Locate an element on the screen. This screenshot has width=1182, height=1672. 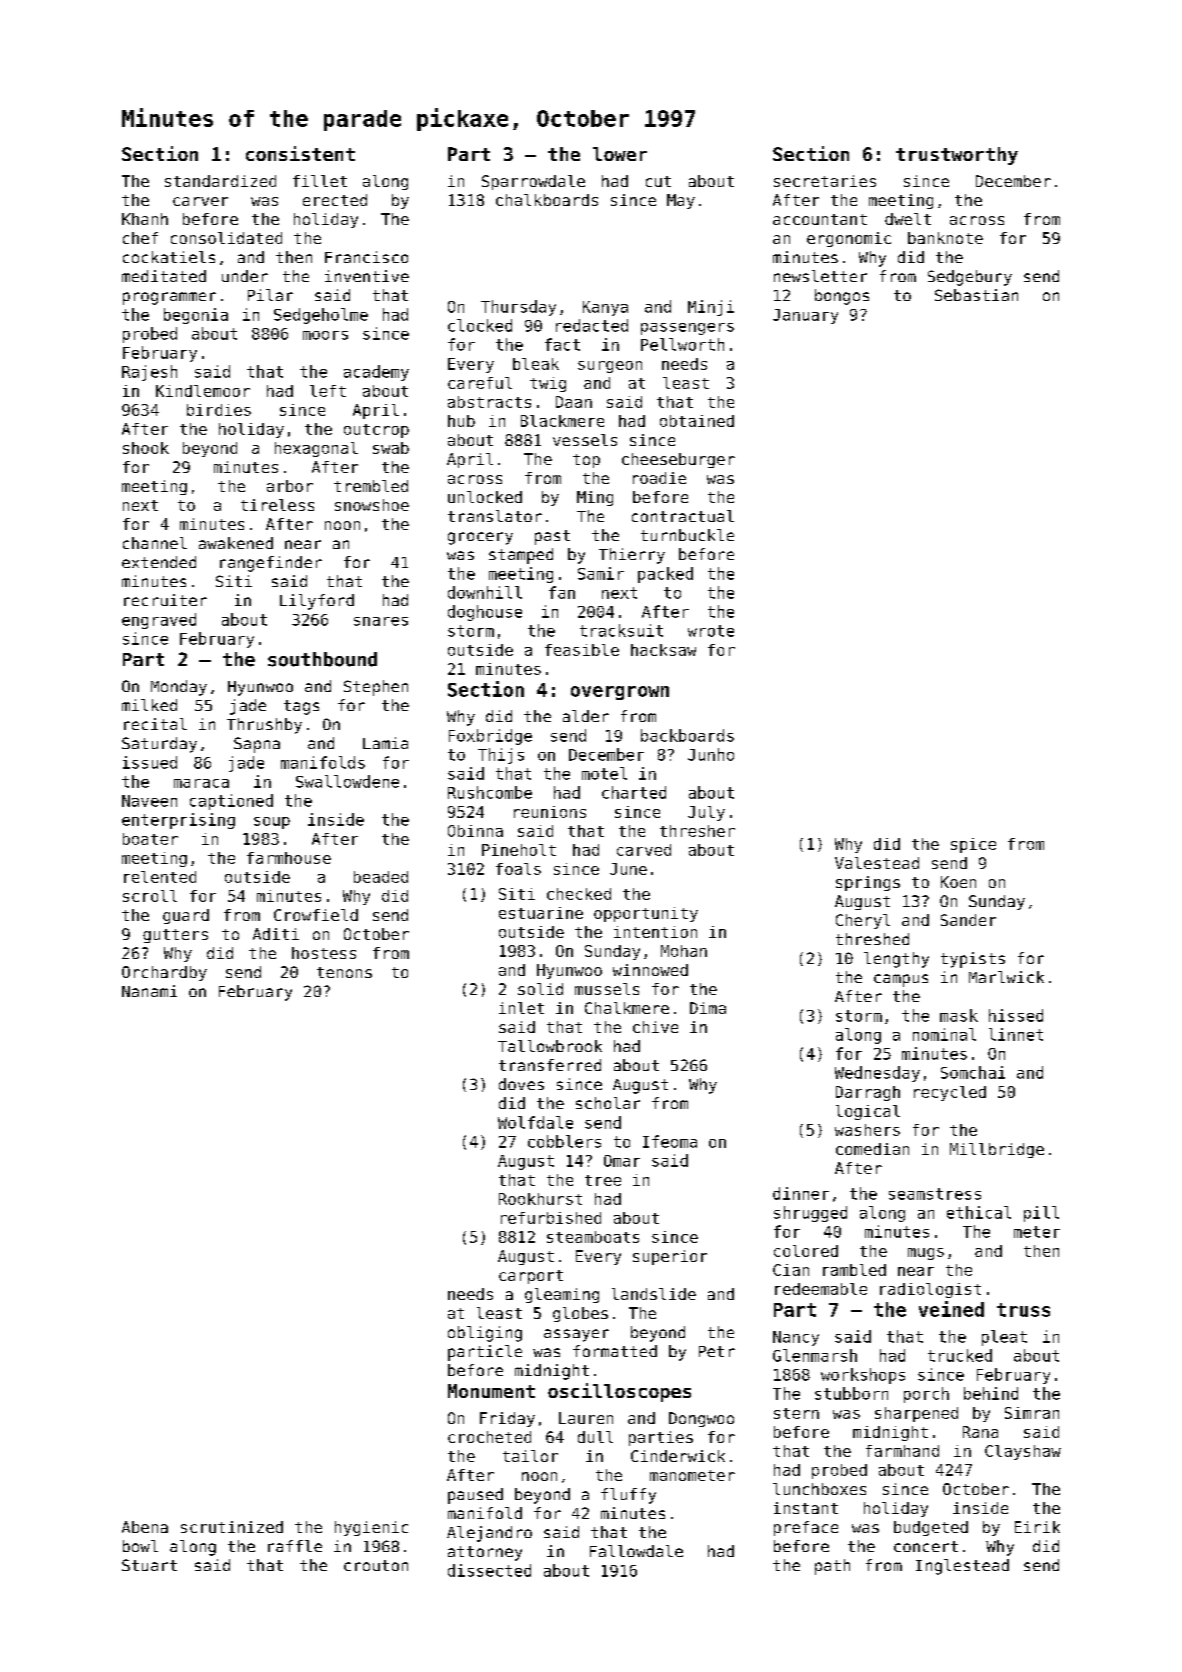
scholar is located at coordinates (608, 1103).
